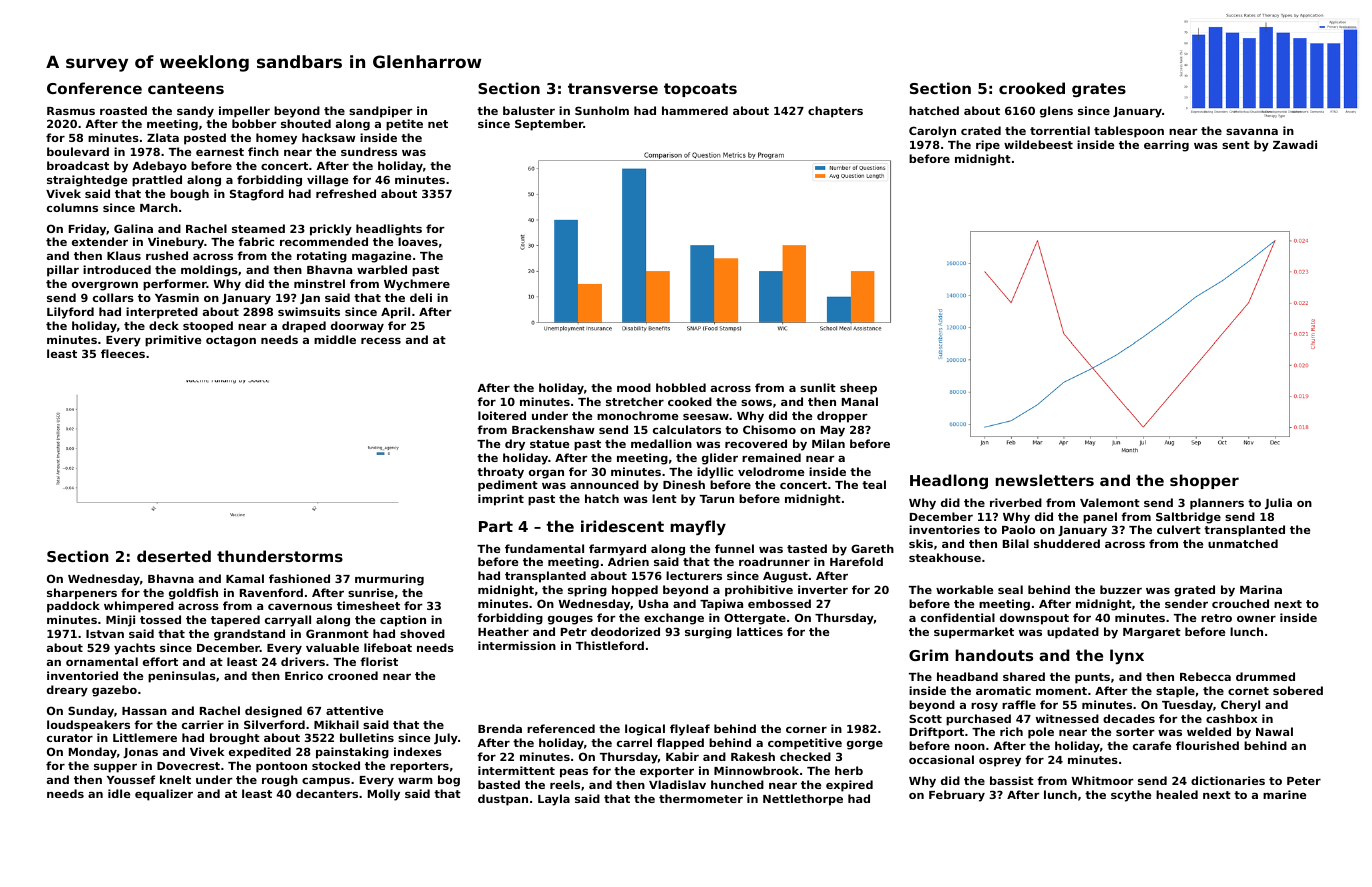 Image resolution: width=1372 pixels, height=887 pixels. Describe the element at coordinates (160, 619) in the image. I see `tossed` at that location.
